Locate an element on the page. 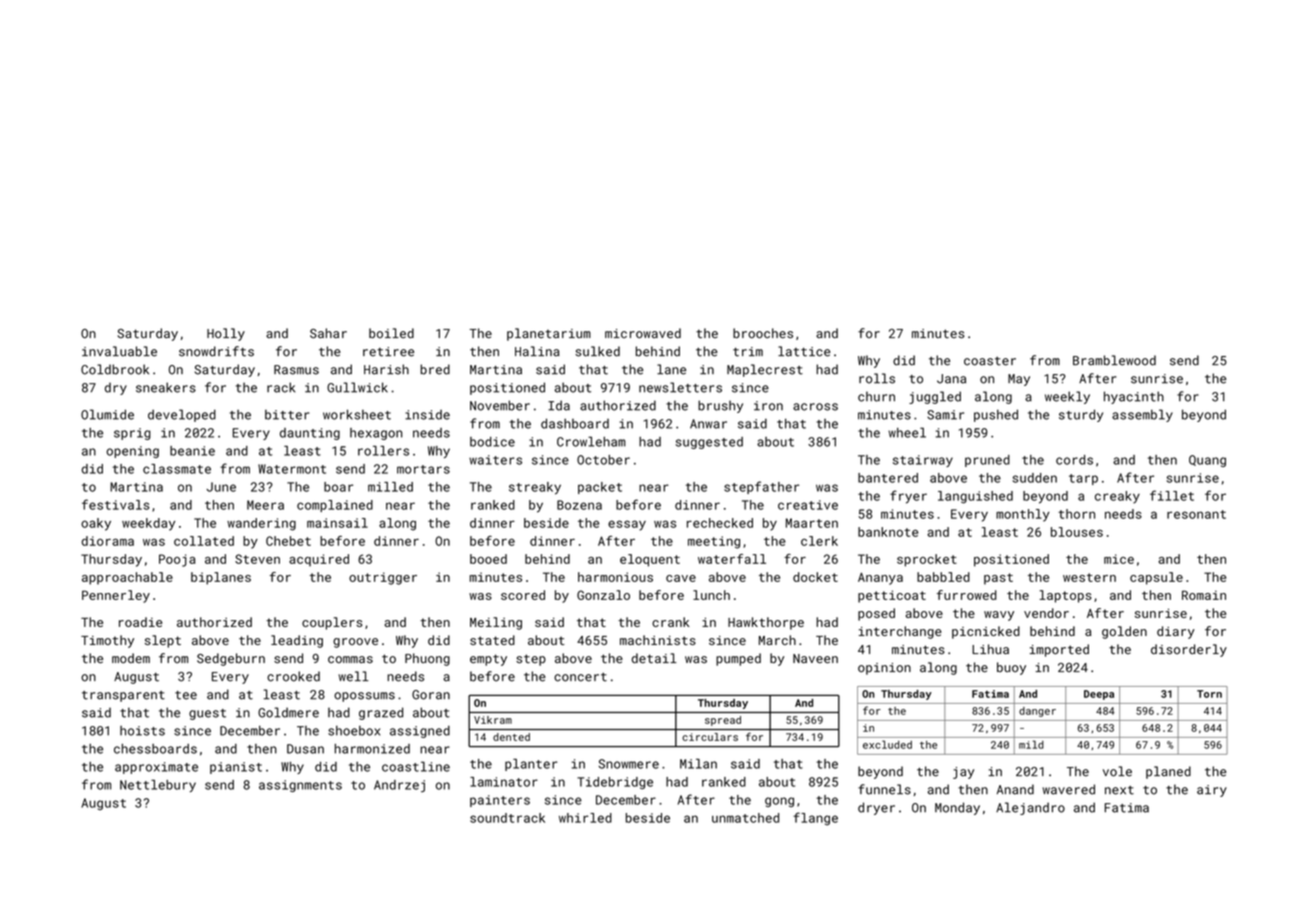  danger is located at coordinates (1037, 712).
